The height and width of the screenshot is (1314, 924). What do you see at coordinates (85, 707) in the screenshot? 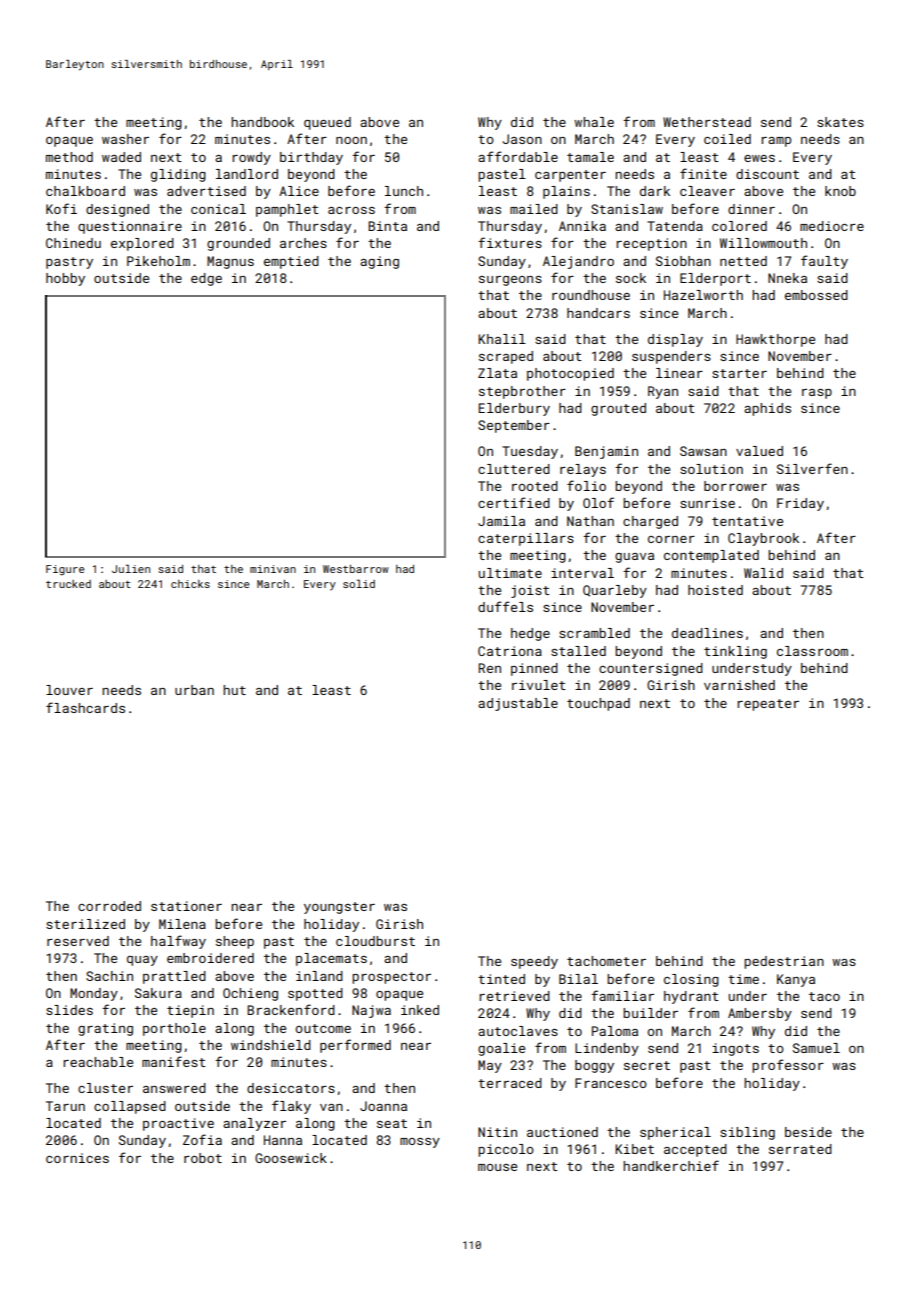
I see `flashcards` at bounding box center [85, 707].
